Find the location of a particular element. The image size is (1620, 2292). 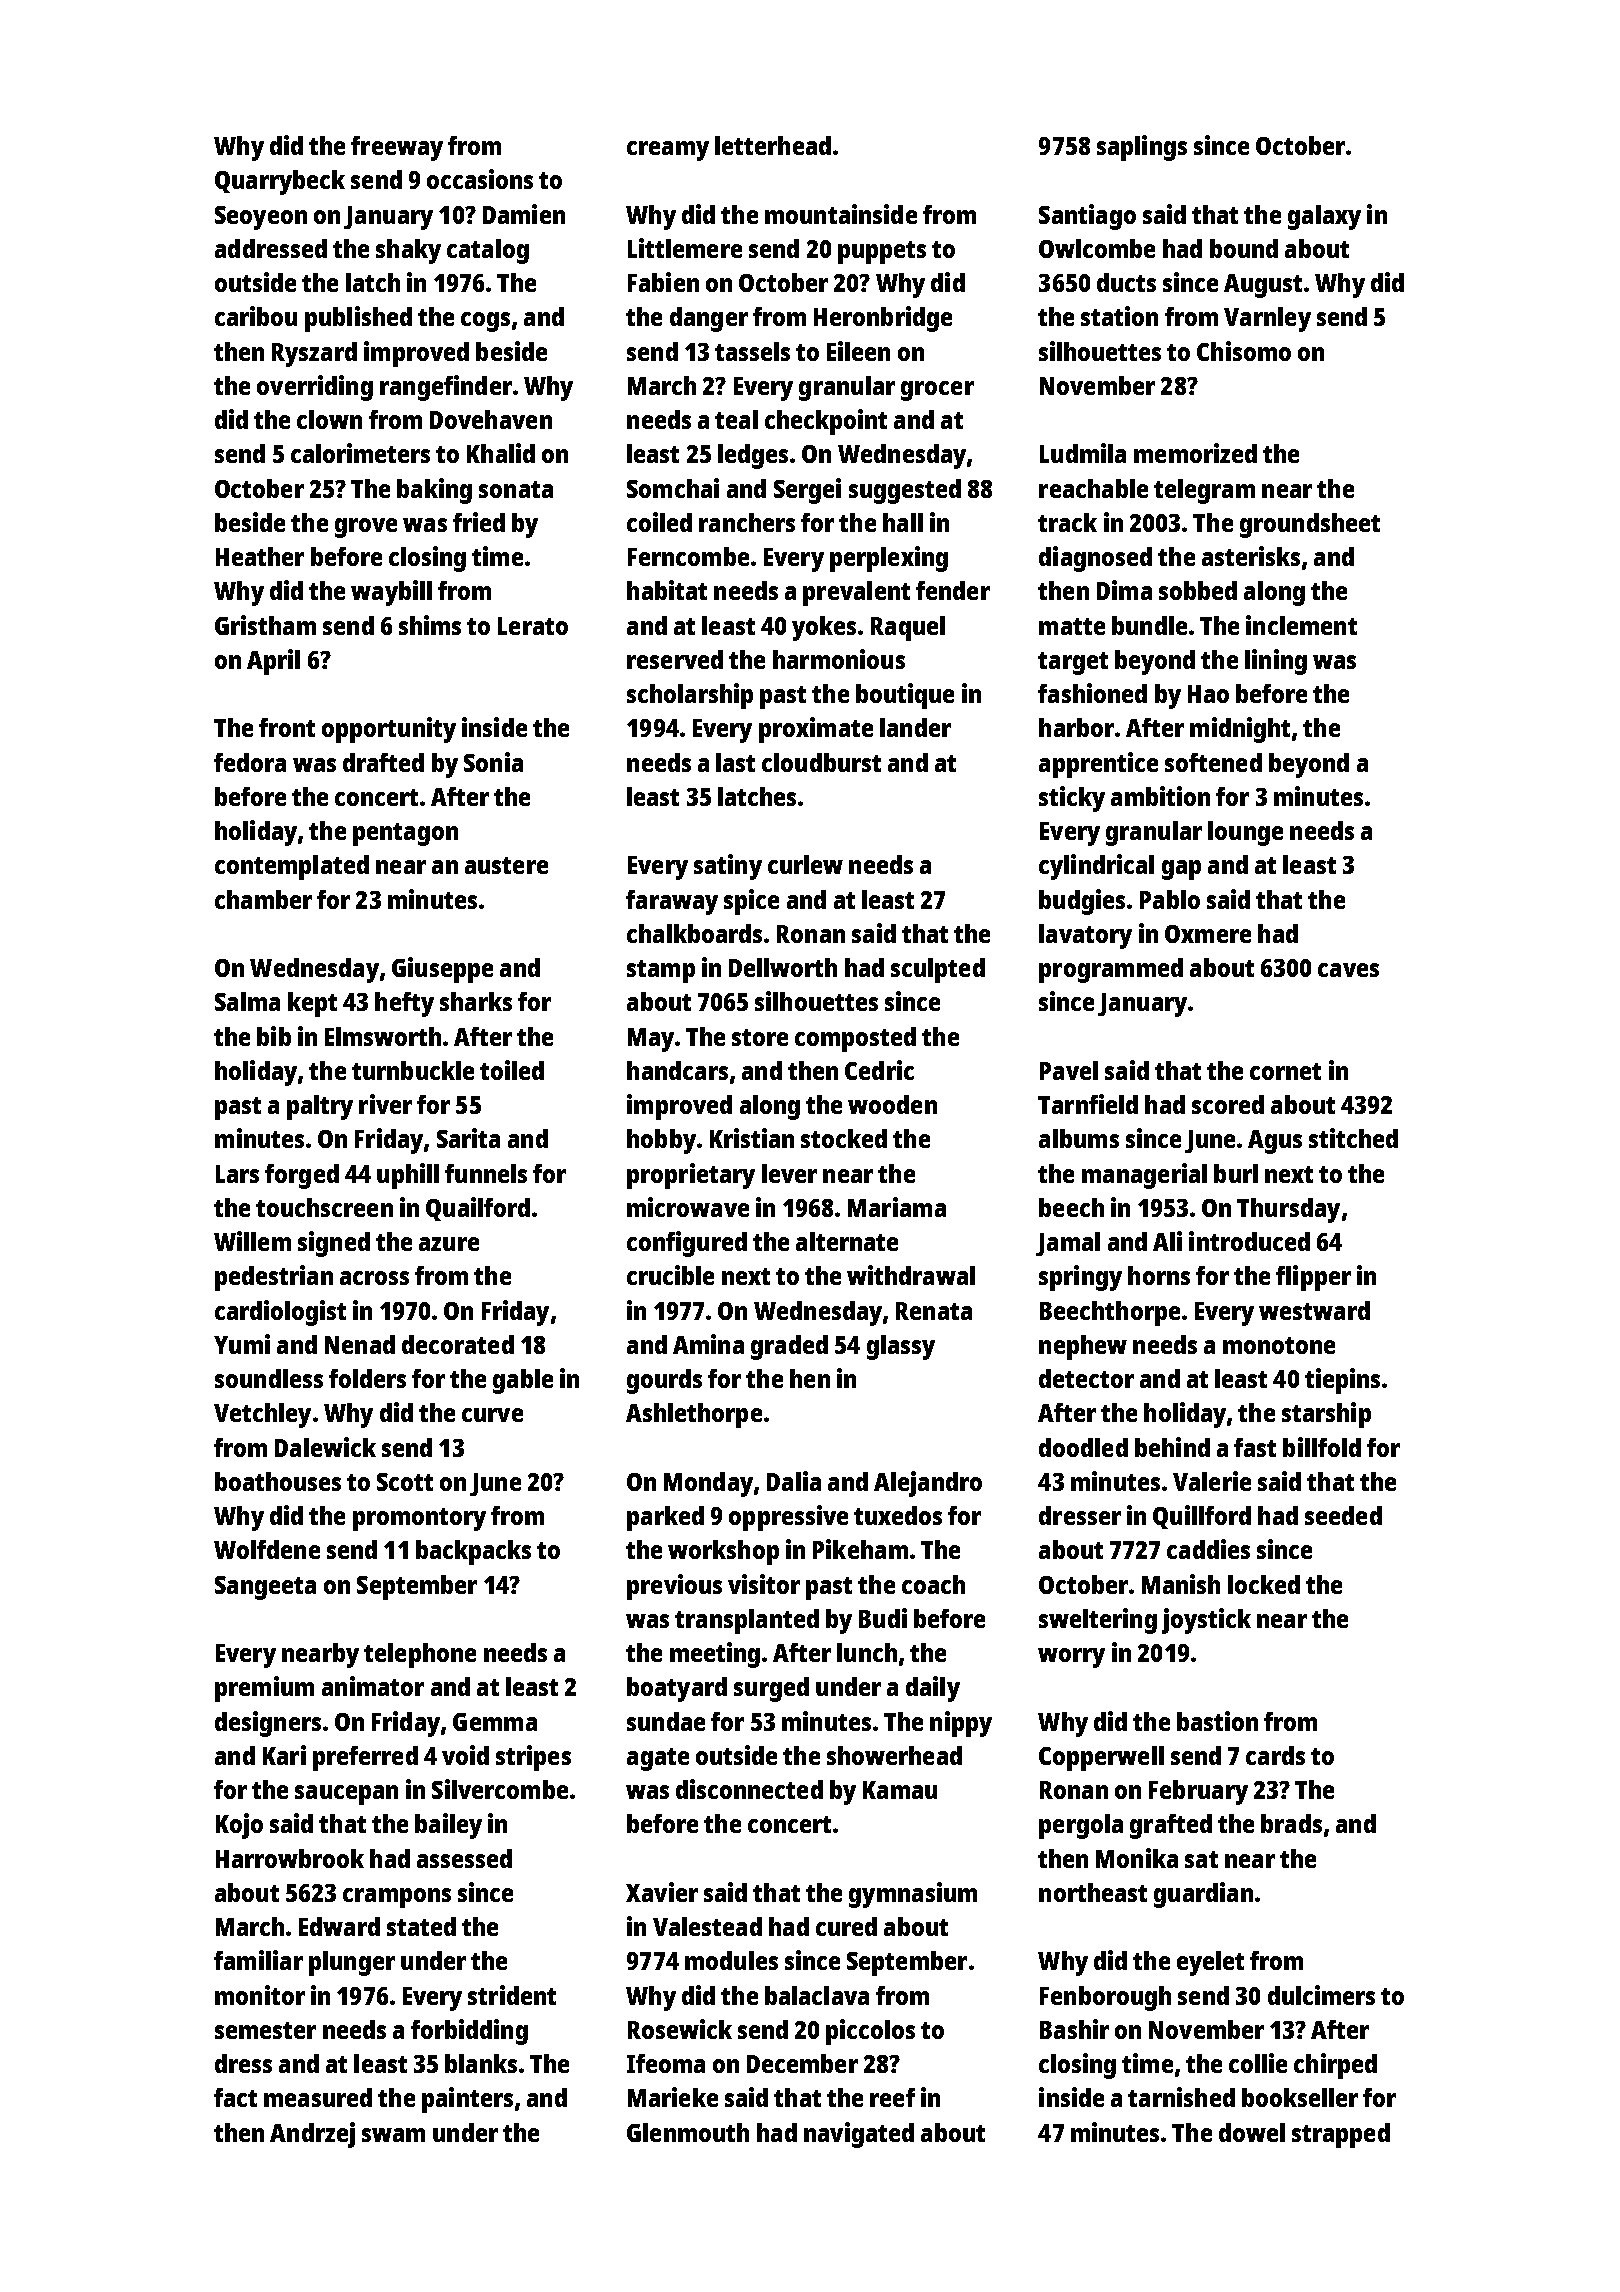

Elmsworth is located at coordinates (383, 1036).
